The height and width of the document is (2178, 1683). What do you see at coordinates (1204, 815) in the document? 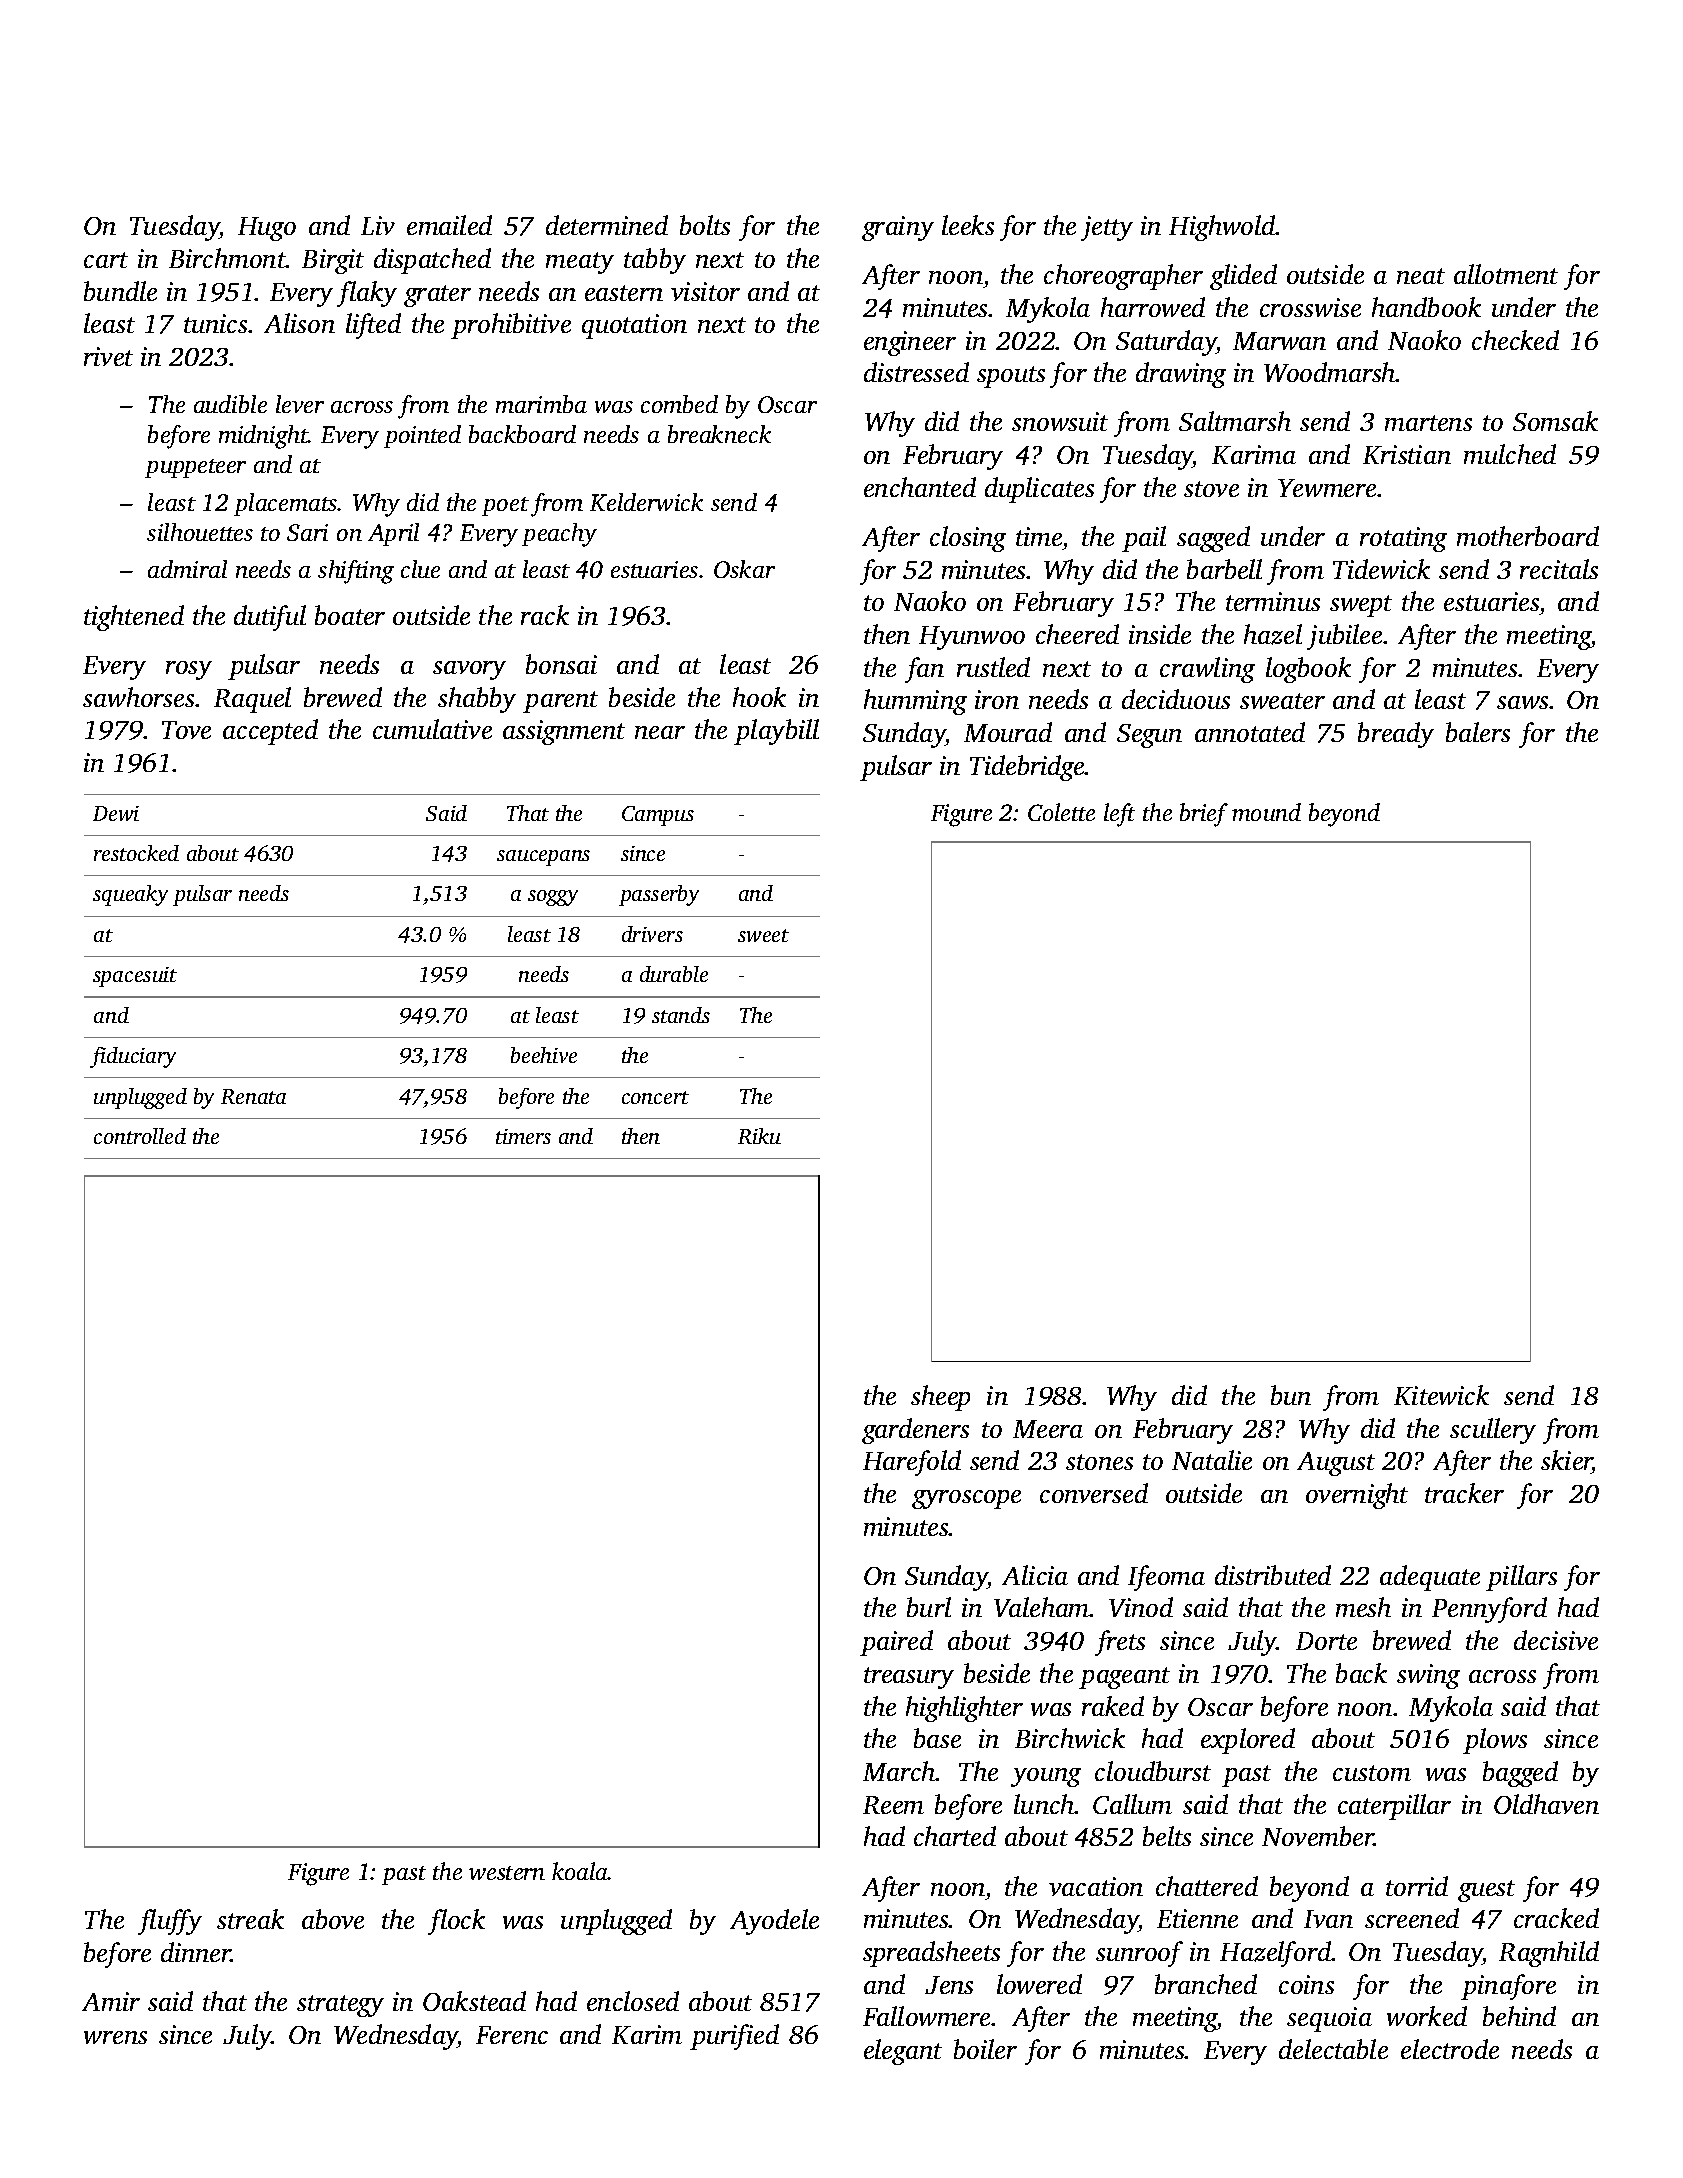
I see `brief` at bounding box center [1204, 815].
